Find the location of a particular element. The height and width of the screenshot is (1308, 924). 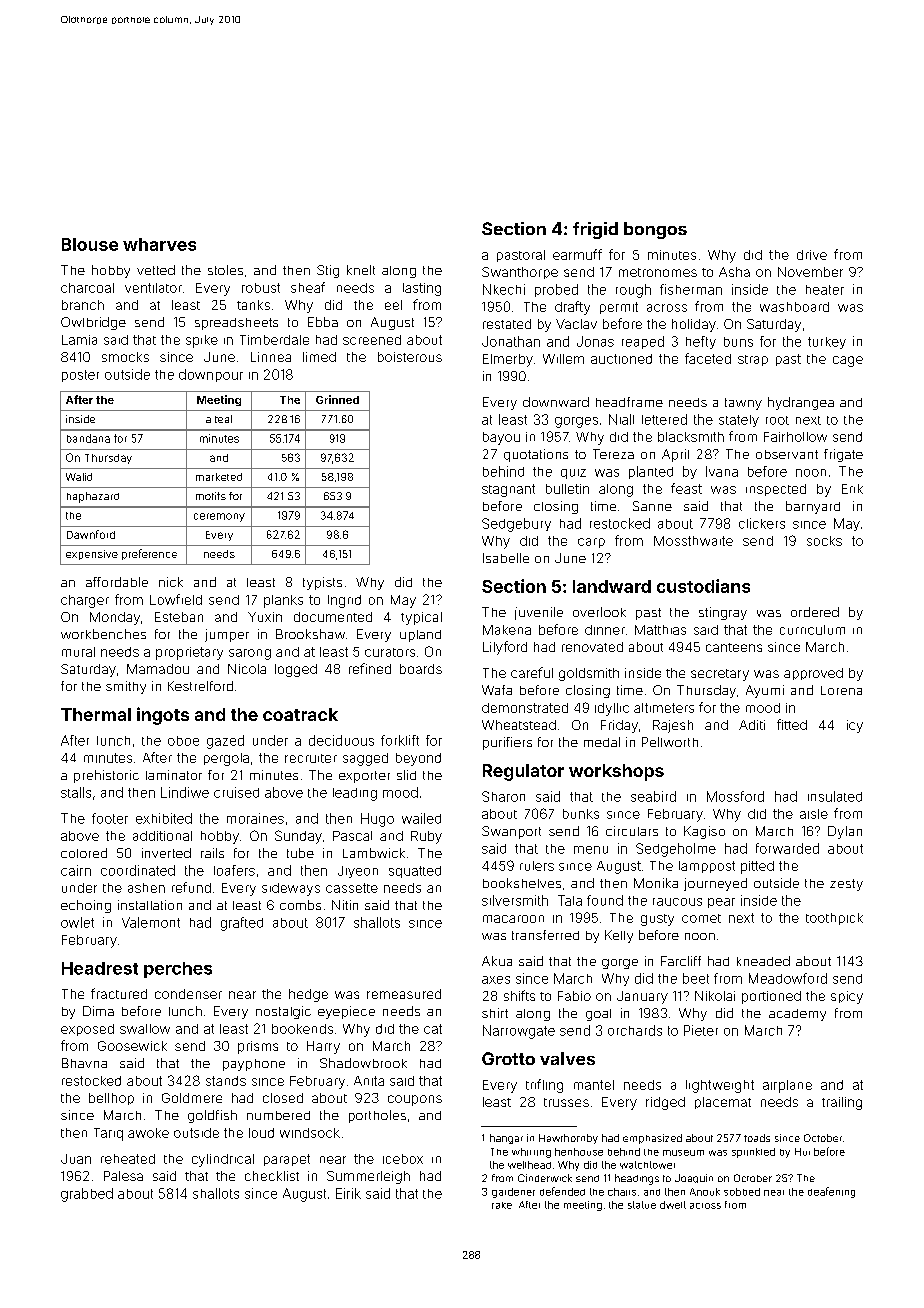

Narrowgate is located at coordinates (519, 1032).
